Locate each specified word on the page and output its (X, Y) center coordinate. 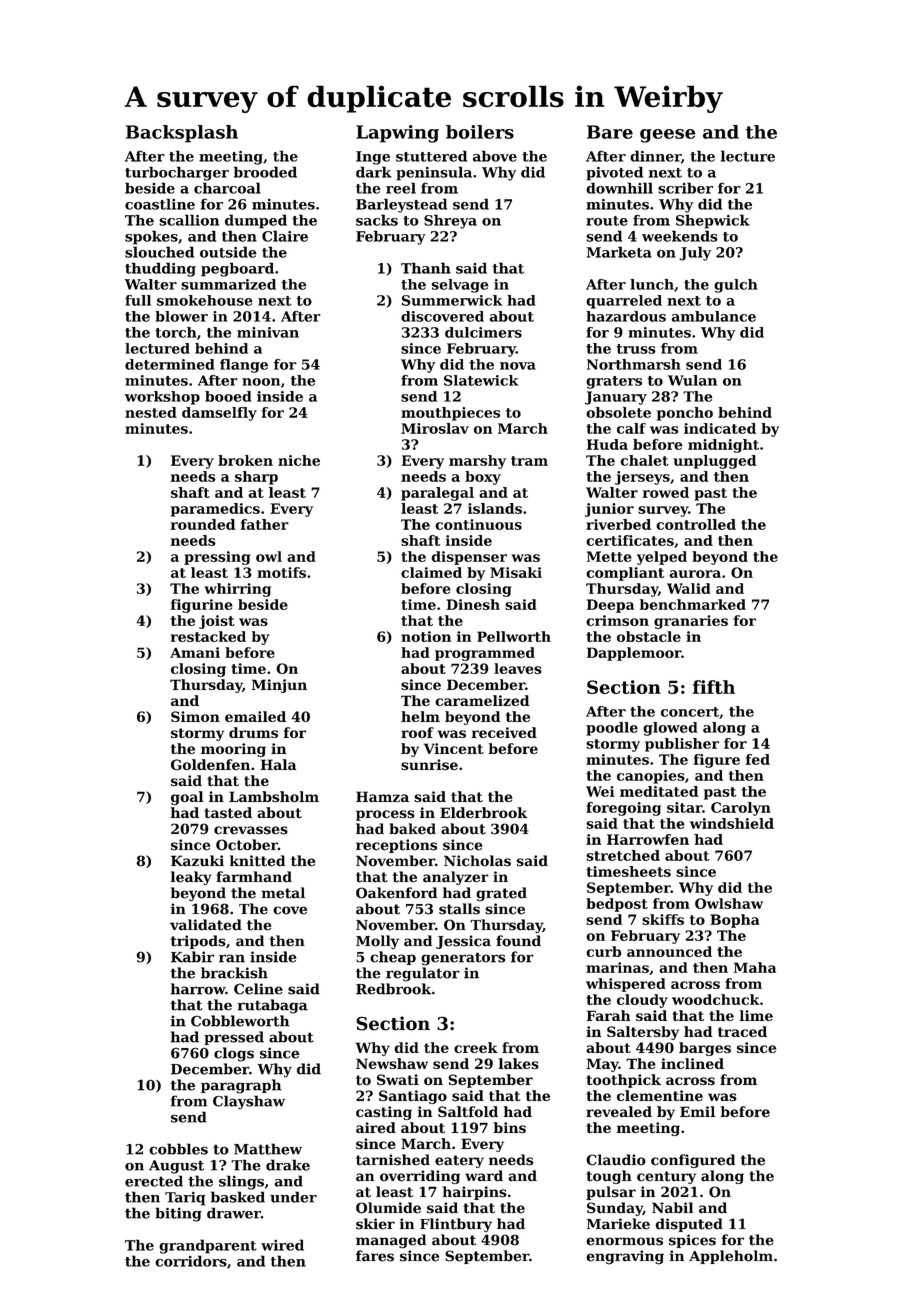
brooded (265, 172)
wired (282, 1245)
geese (667, 136)
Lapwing (397, 134)
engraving (625, 1257)
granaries (691, 622)
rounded (203, 524)
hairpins (474, 1193)
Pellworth (514, 636)
